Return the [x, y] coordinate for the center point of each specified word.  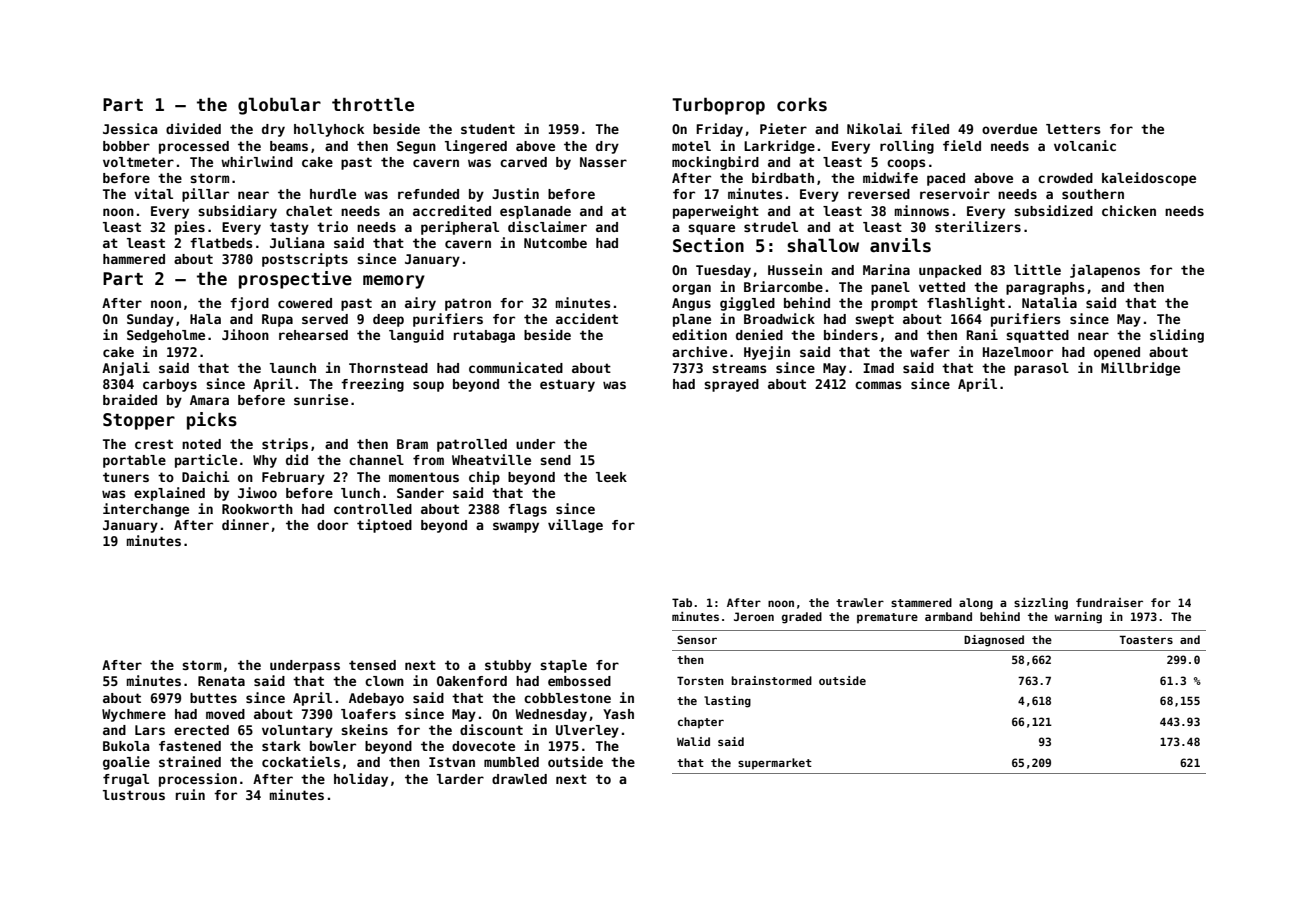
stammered [921, 602]
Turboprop [718, 106]
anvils [900, 245]
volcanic [1085, 145]
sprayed [731, 385]
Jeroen [754, 616]
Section [708, 245]
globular [279, 106]
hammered [134, 259]
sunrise [321, 399]
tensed [372, 665]
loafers [368, 714]
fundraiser [1109, 602]
